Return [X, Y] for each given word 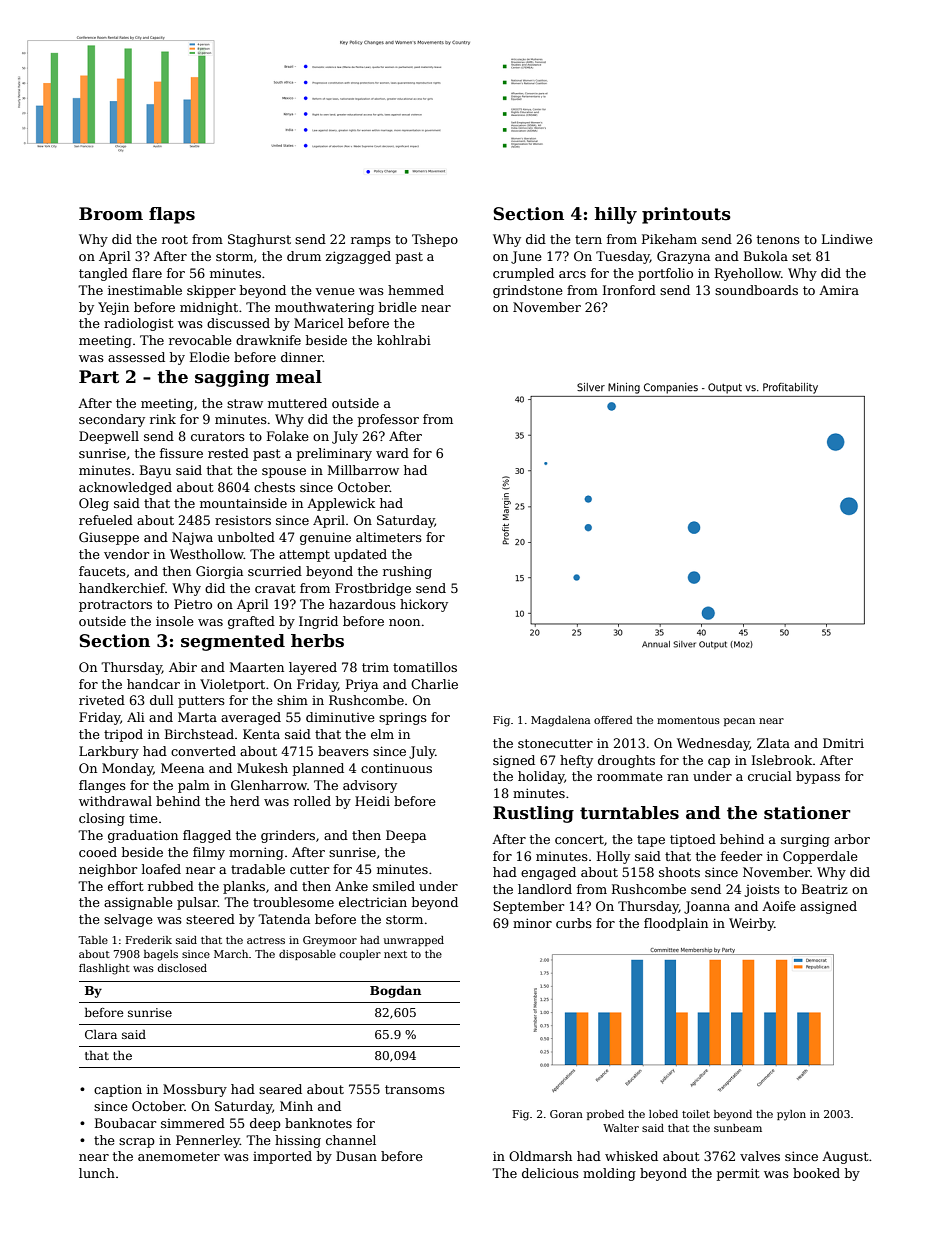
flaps [172, 215]
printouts [686, 215]
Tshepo [435, 240]
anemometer [179, 1156]
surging [805, 840]
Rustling [533, 814]
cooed [98, 852]
